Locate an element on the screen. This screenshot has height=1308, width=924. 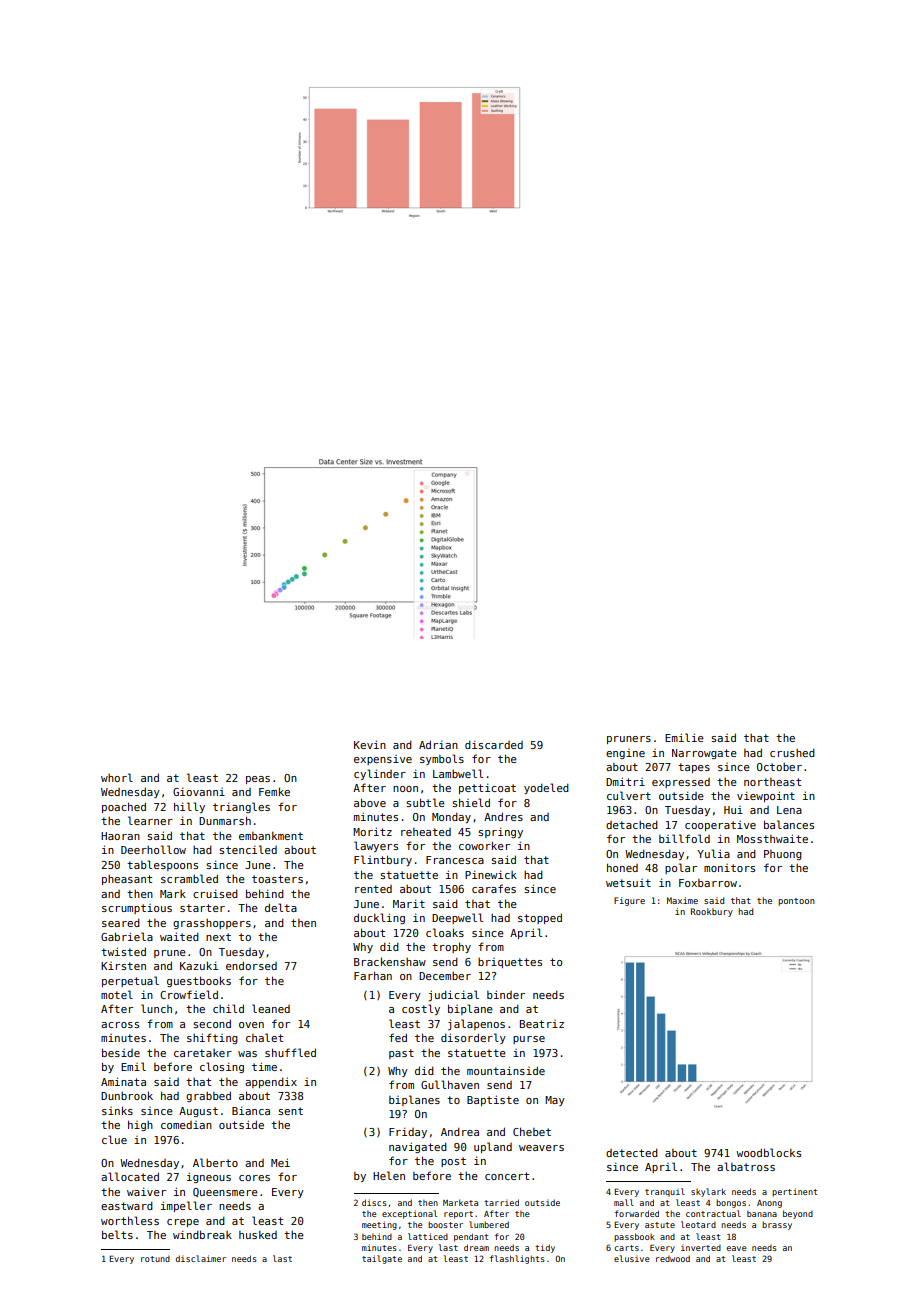
closing is located at coordinates (222, 1067).
